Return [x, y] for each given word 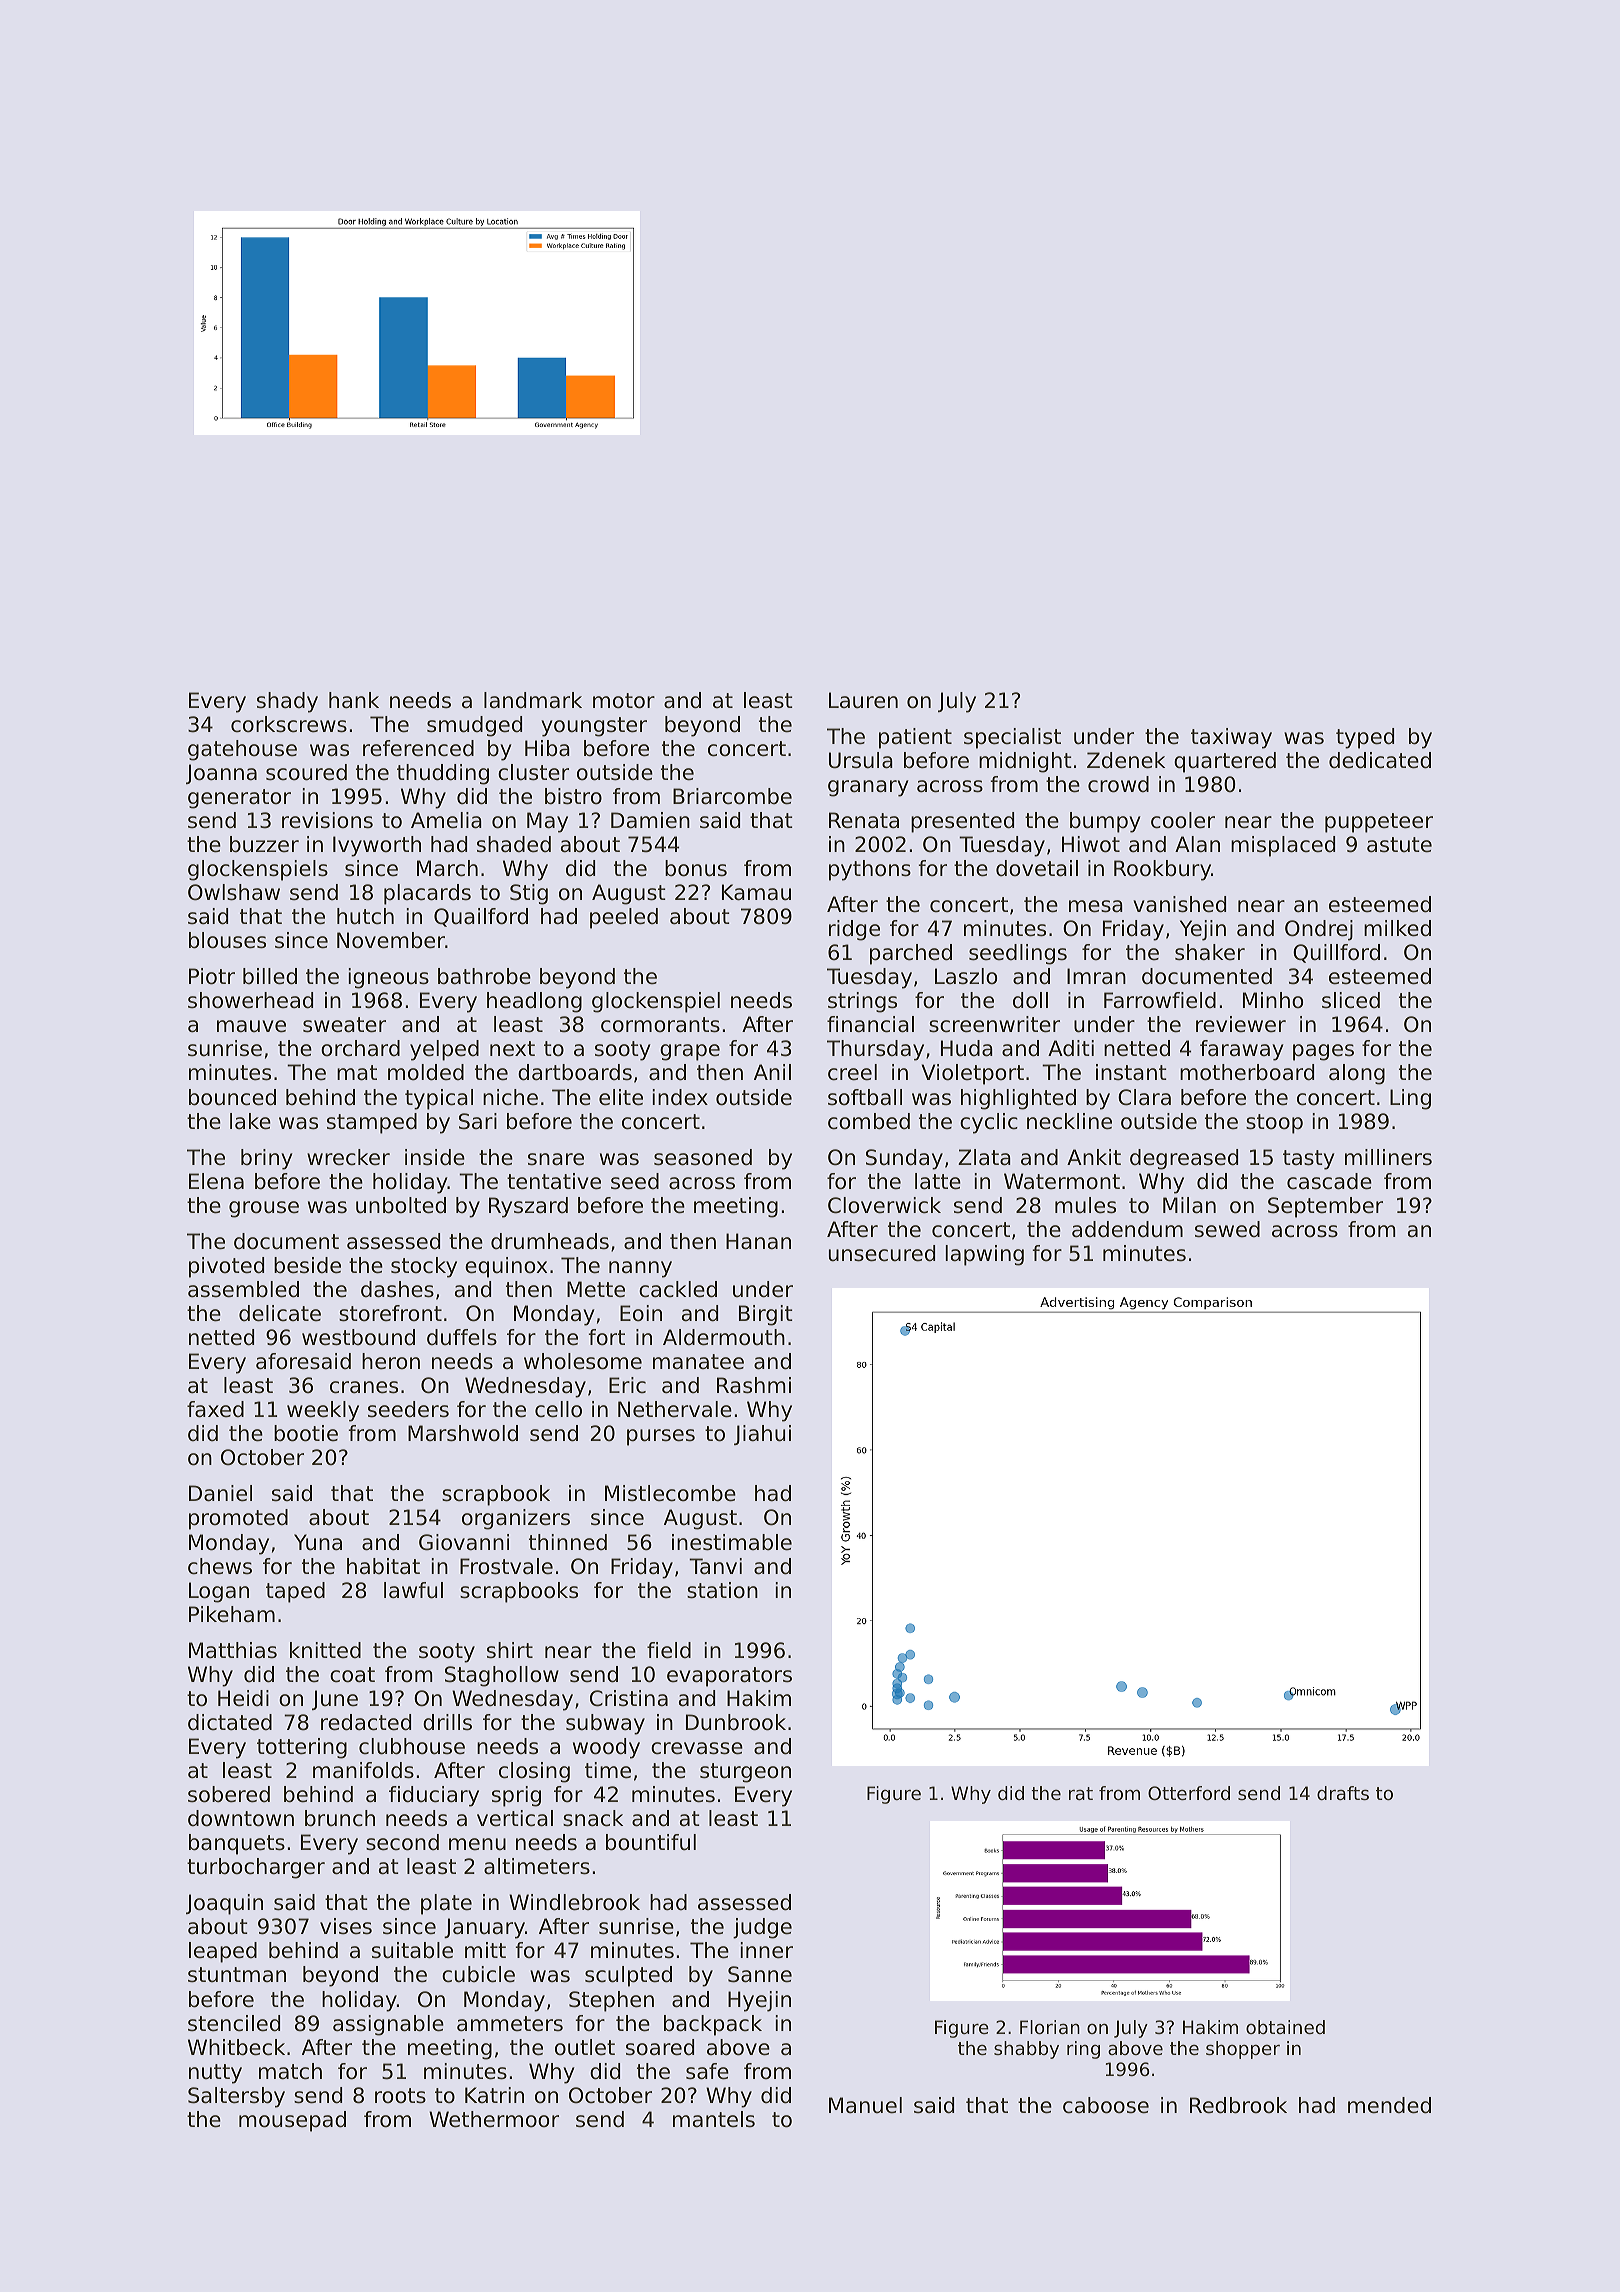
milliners [1388, 1157]
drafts [1343, 1793]
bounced [232, 1097]
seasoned [703, 1157]
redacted [366, 1722]
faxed [215, 1409]
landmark [533, 700]
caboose [1106, 2105]
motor [624, 701]
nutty [215, 2074]
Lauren [863, 700]
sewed [1227, 1229]
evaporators [729, 1677]
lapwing [984, 1255]
